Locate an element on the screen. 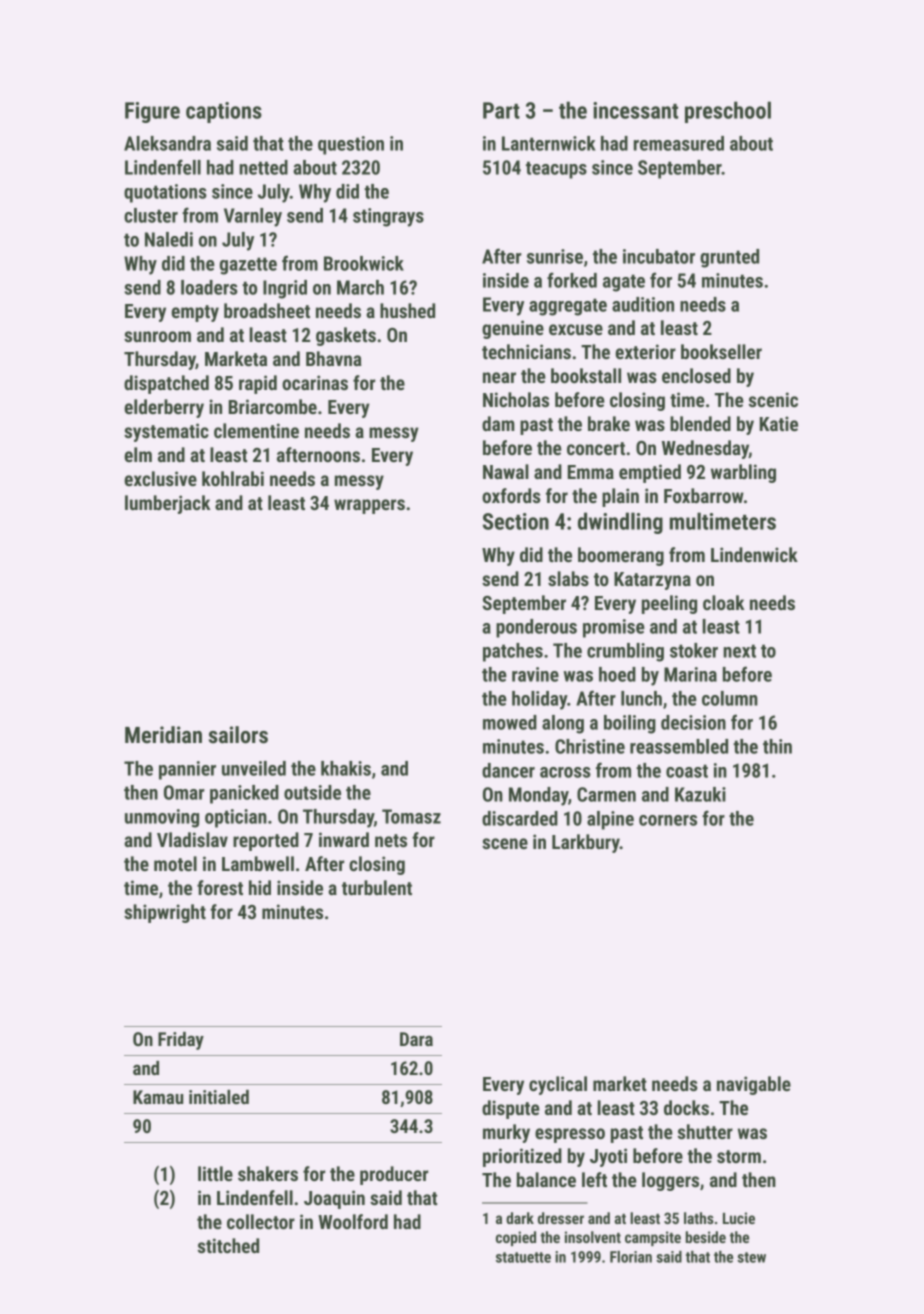 This screenshot has width=924, height=1314. preschool is located at coordinates (728, 112).
